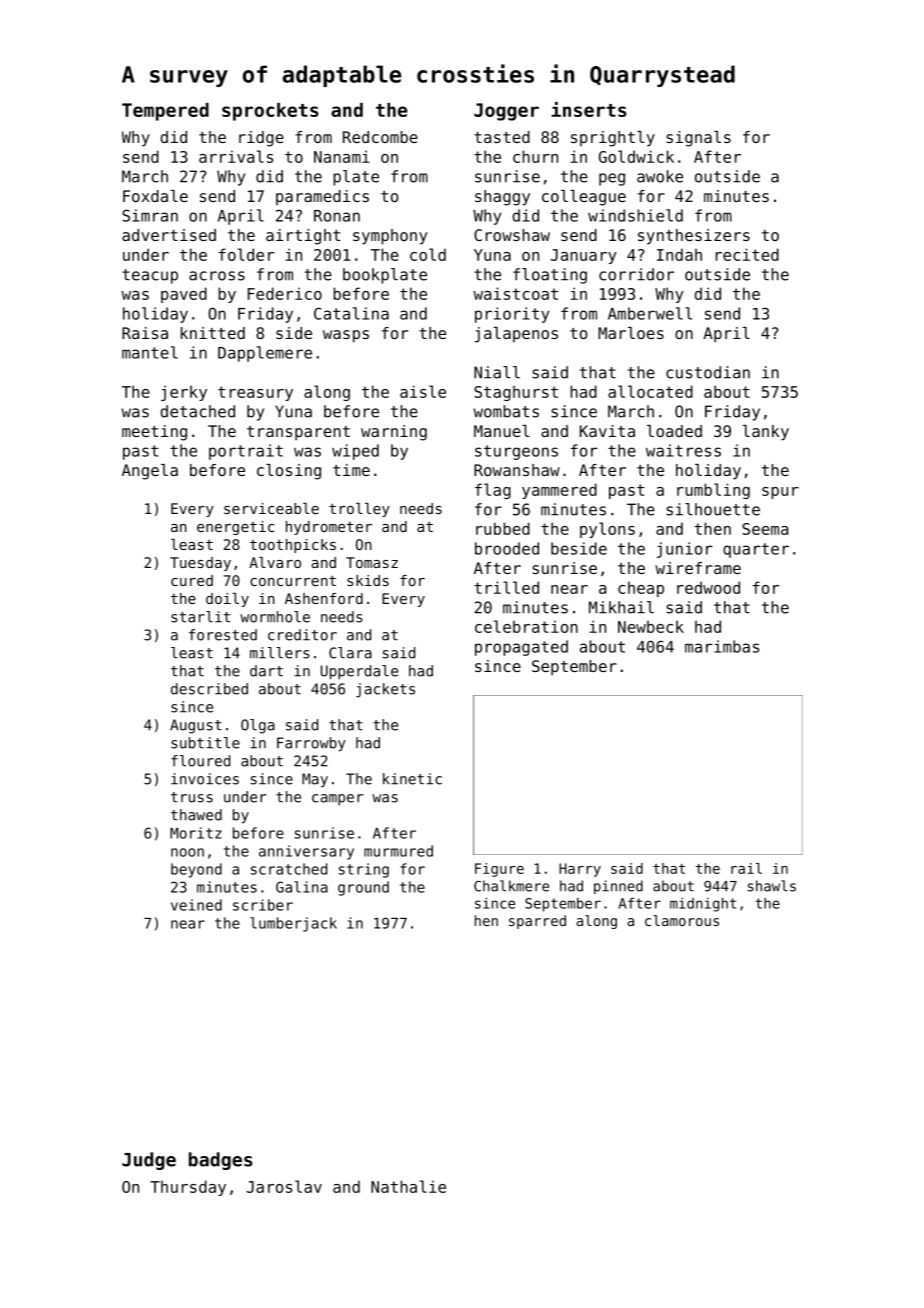  I want to click on then, so click(713, 528).
